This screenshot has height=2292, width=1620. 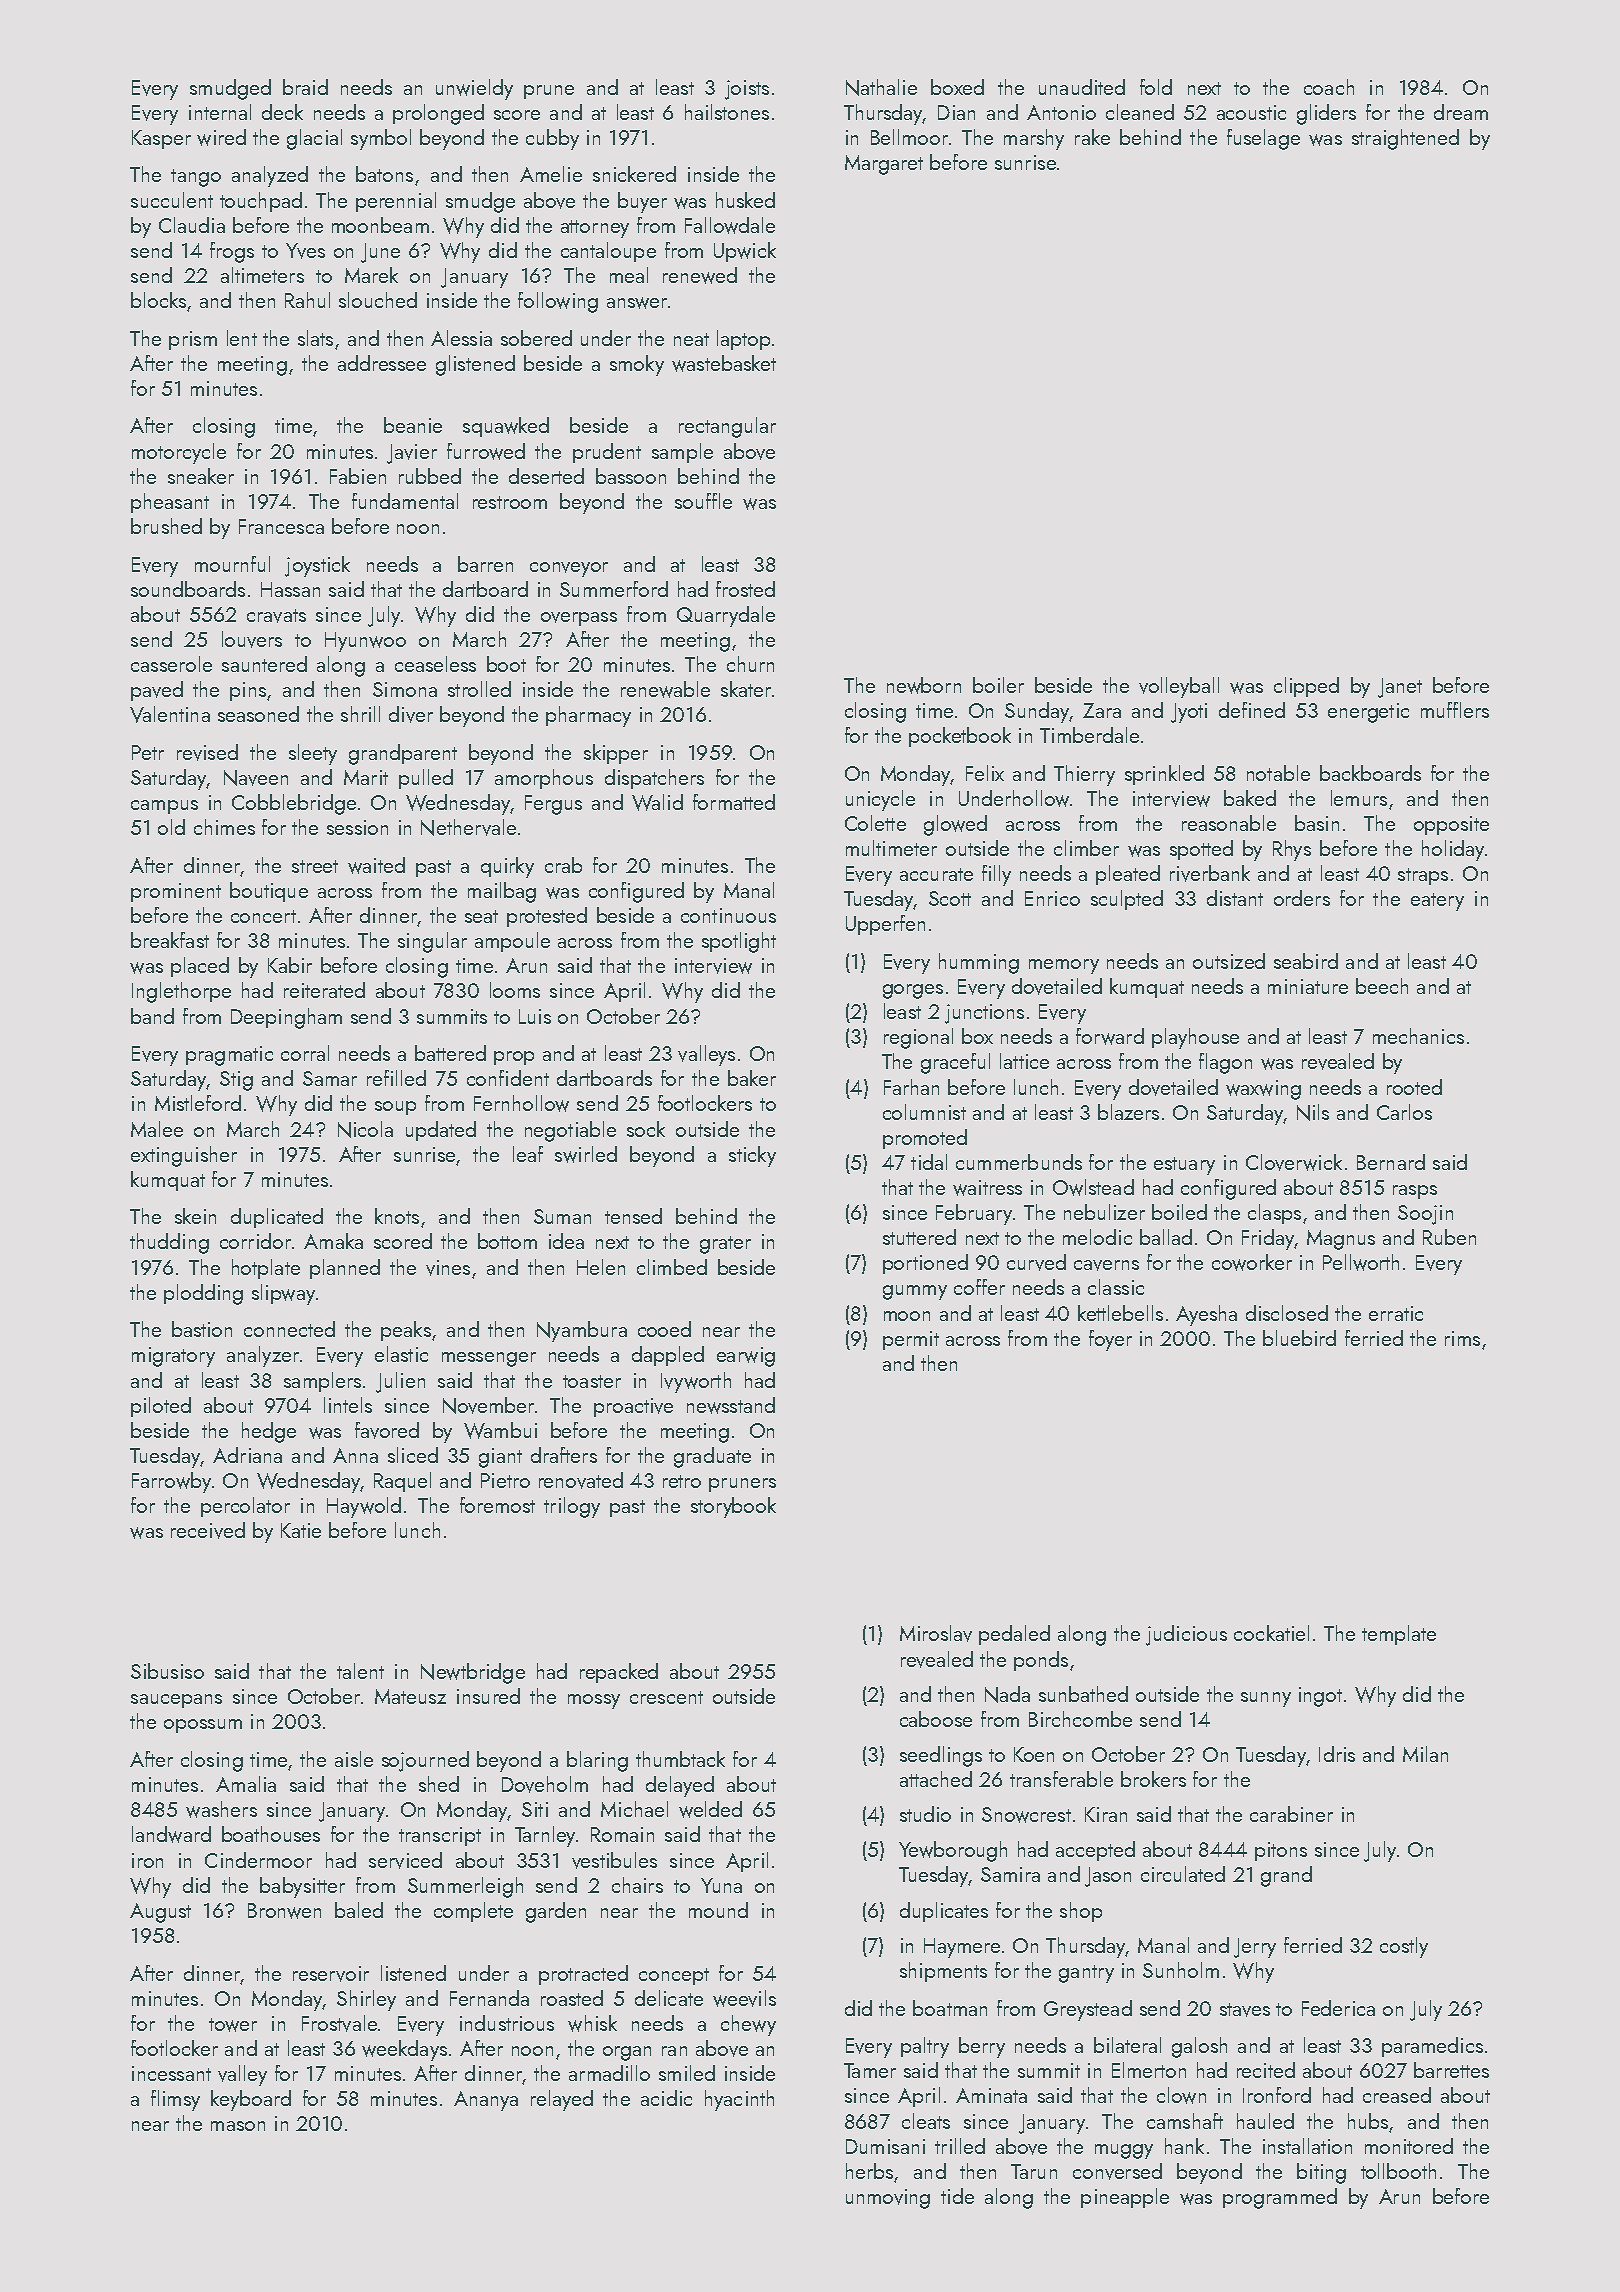 I want to click on Farrowby, so click(x=171, y=1482).
